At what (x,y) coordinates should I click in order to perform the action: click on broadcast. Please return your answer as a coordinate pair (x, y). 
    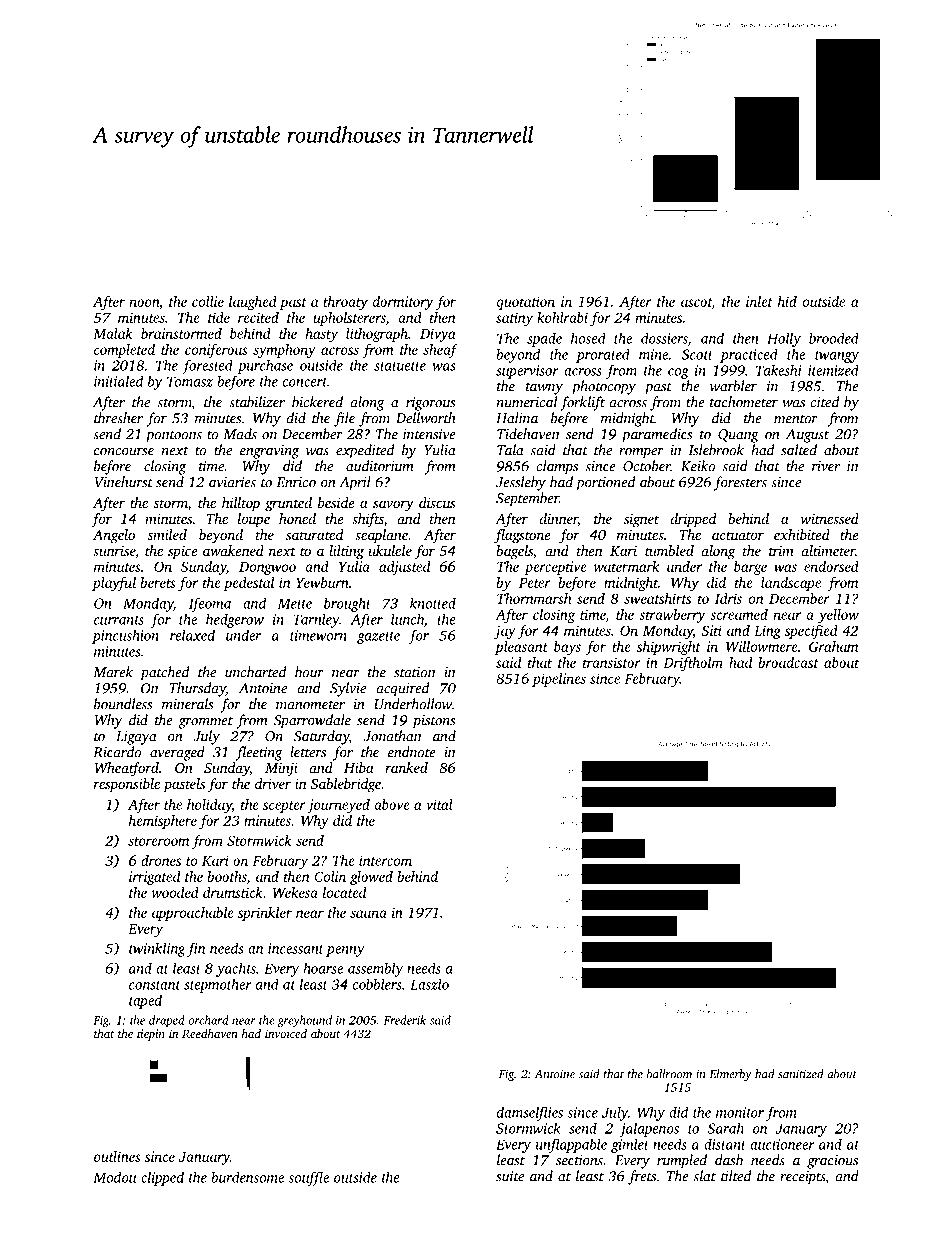
    Looking at the image, I should click on (788, 662).
